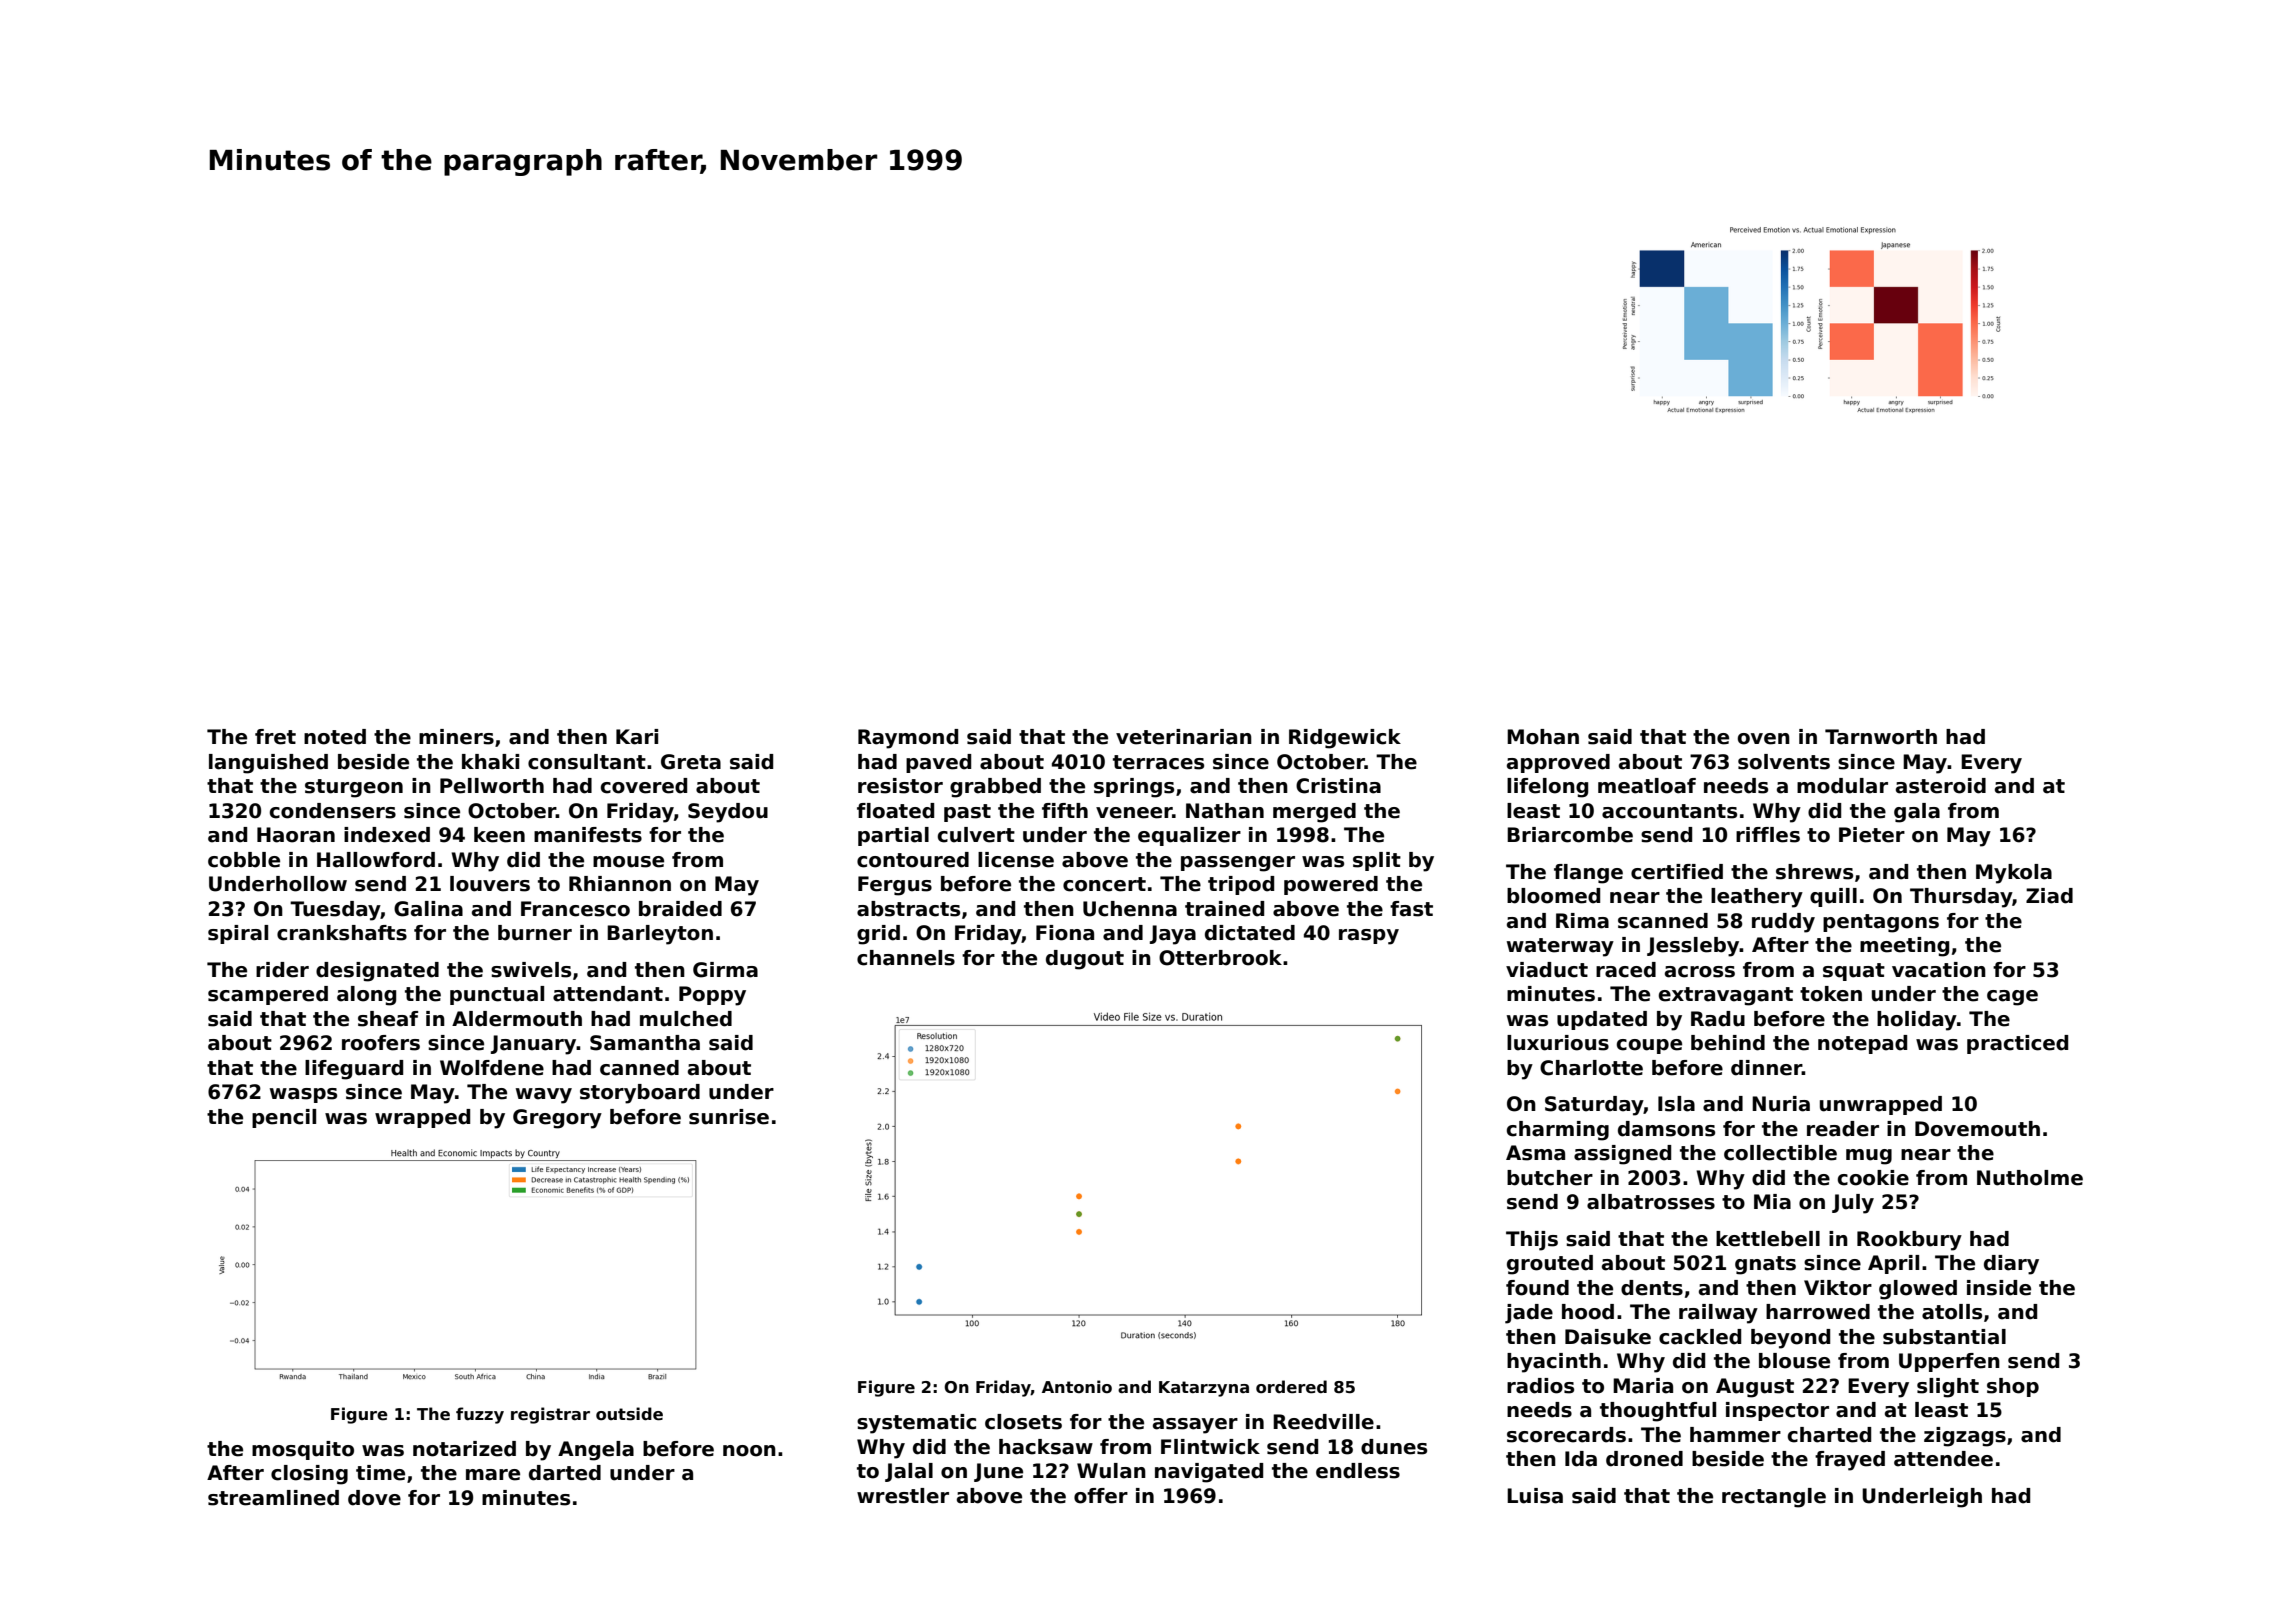  Describe the element at coordinates (1184, 737) in the screenshot. I see `veterinarian` at that location.
